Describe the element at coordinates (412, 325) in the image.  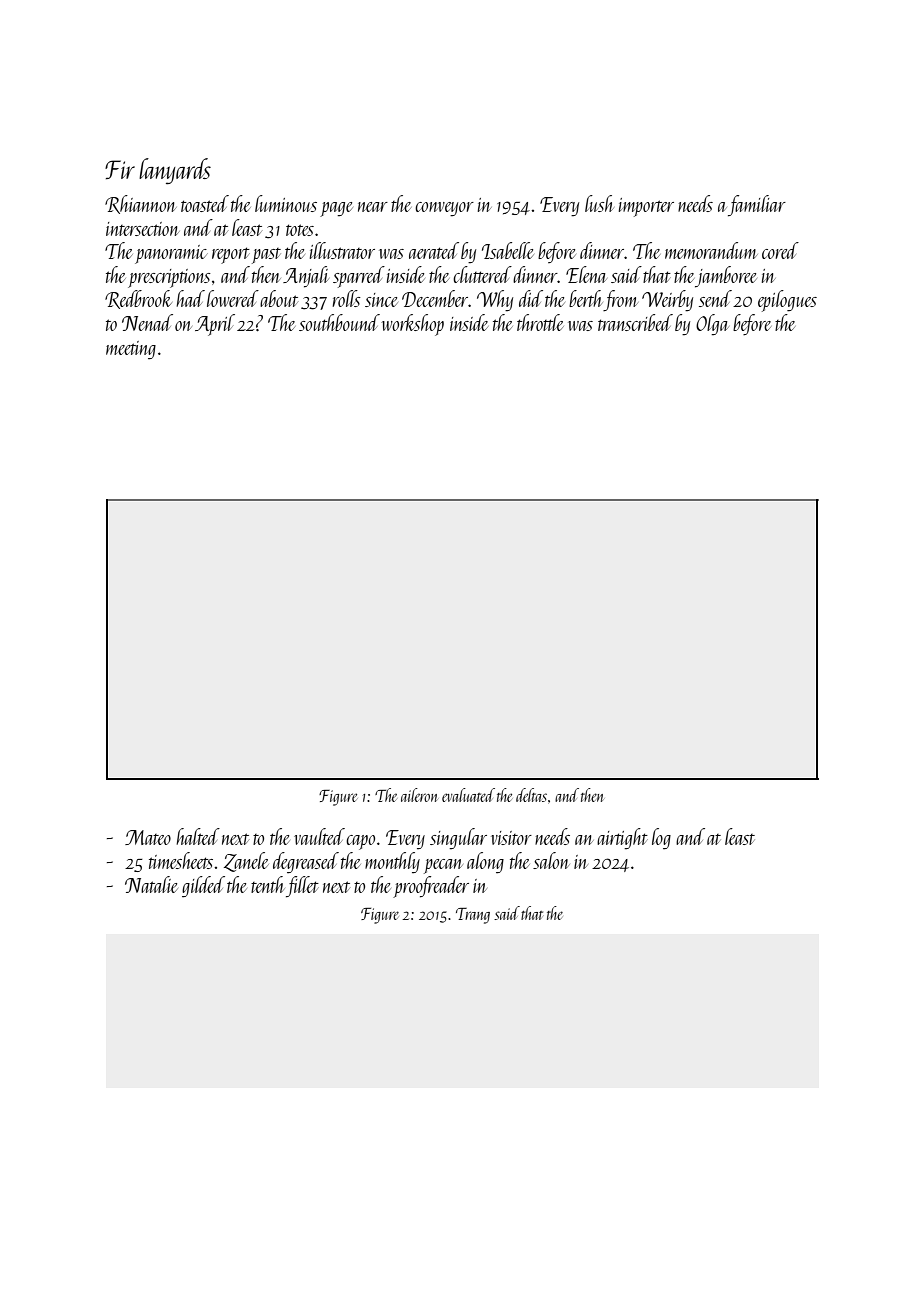
I see `workshop` at that location.
